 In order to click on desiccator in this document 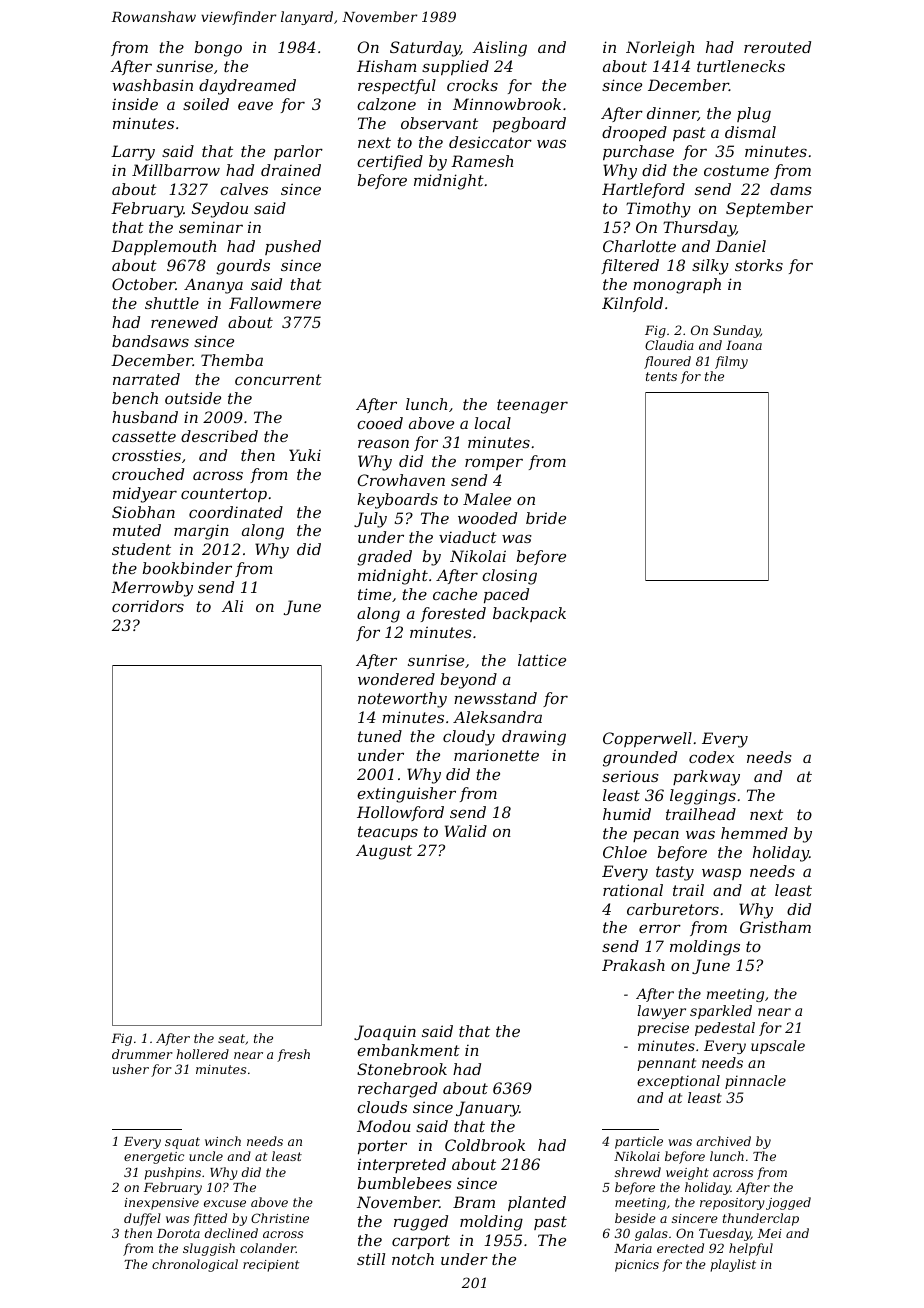, I will do `click(490, 142)`.
